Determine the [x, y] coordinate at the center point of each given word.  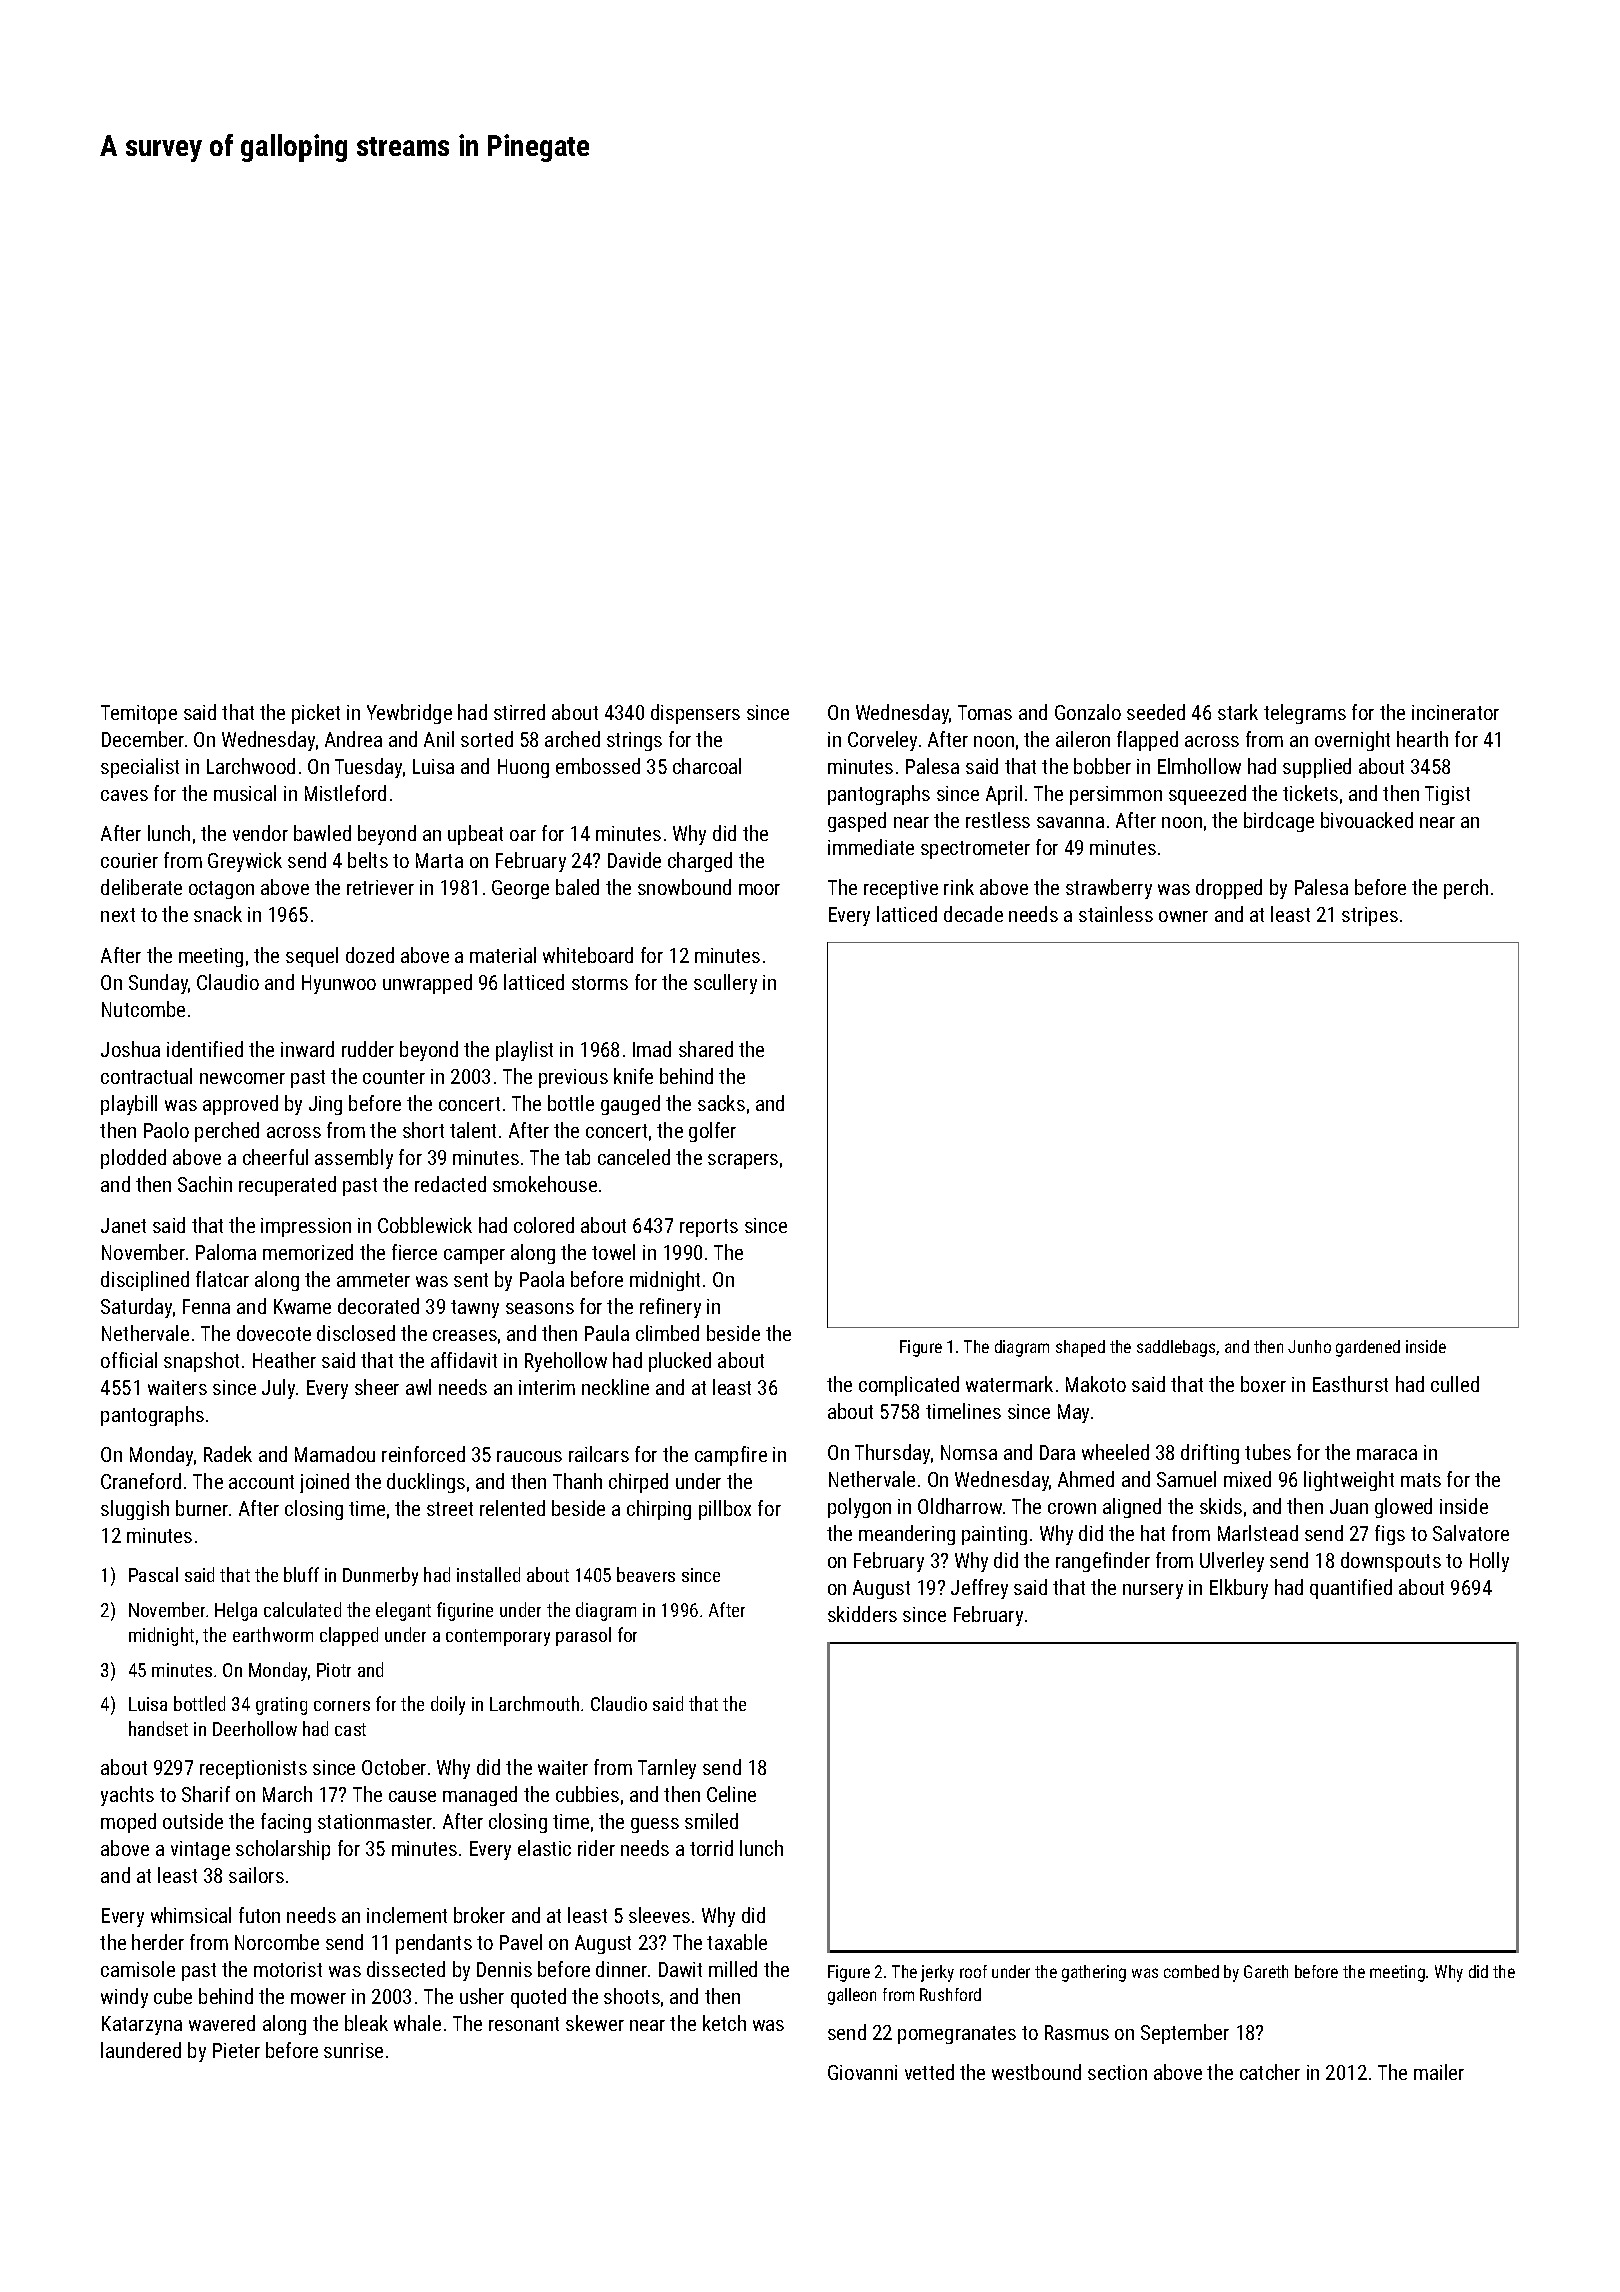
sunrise [353, 2050]
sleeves [659, 1915]
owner [1183, 916]
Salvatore [1471, 1533]
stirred [519, 712]
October [394, 1767]
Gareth [1266, 1971]
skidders [862, 1614]
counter [394, 1077]
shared [706, 1049]
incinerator [1455, 712]
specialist [140, 768]
